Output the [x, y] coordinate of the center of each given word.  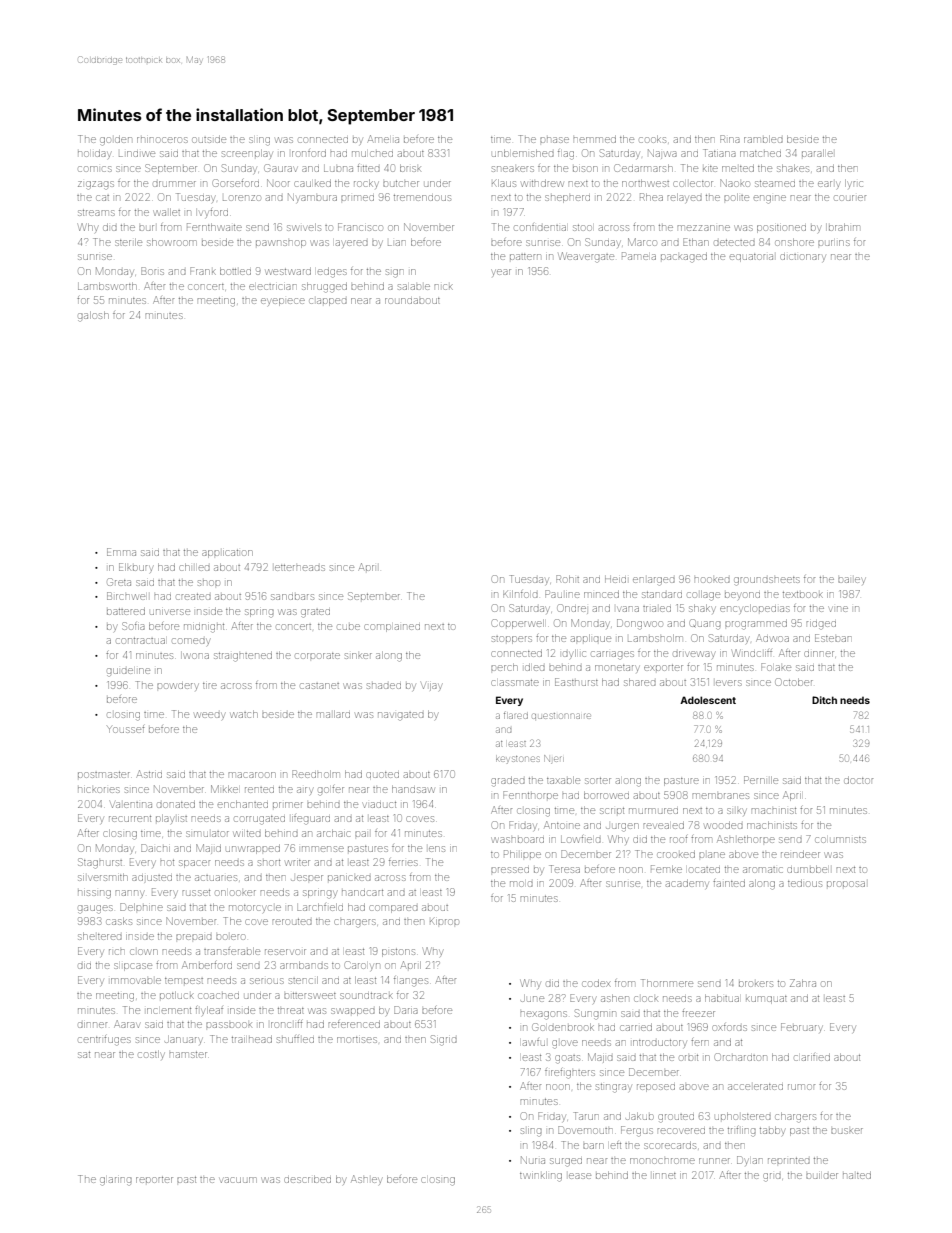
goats [567, 1059]
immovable [136, 981]
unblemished [523, 153]
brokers [756, 984]
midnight [204, 628]
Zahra [803, 983]
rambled [763, 139]
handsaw [413, 789]
